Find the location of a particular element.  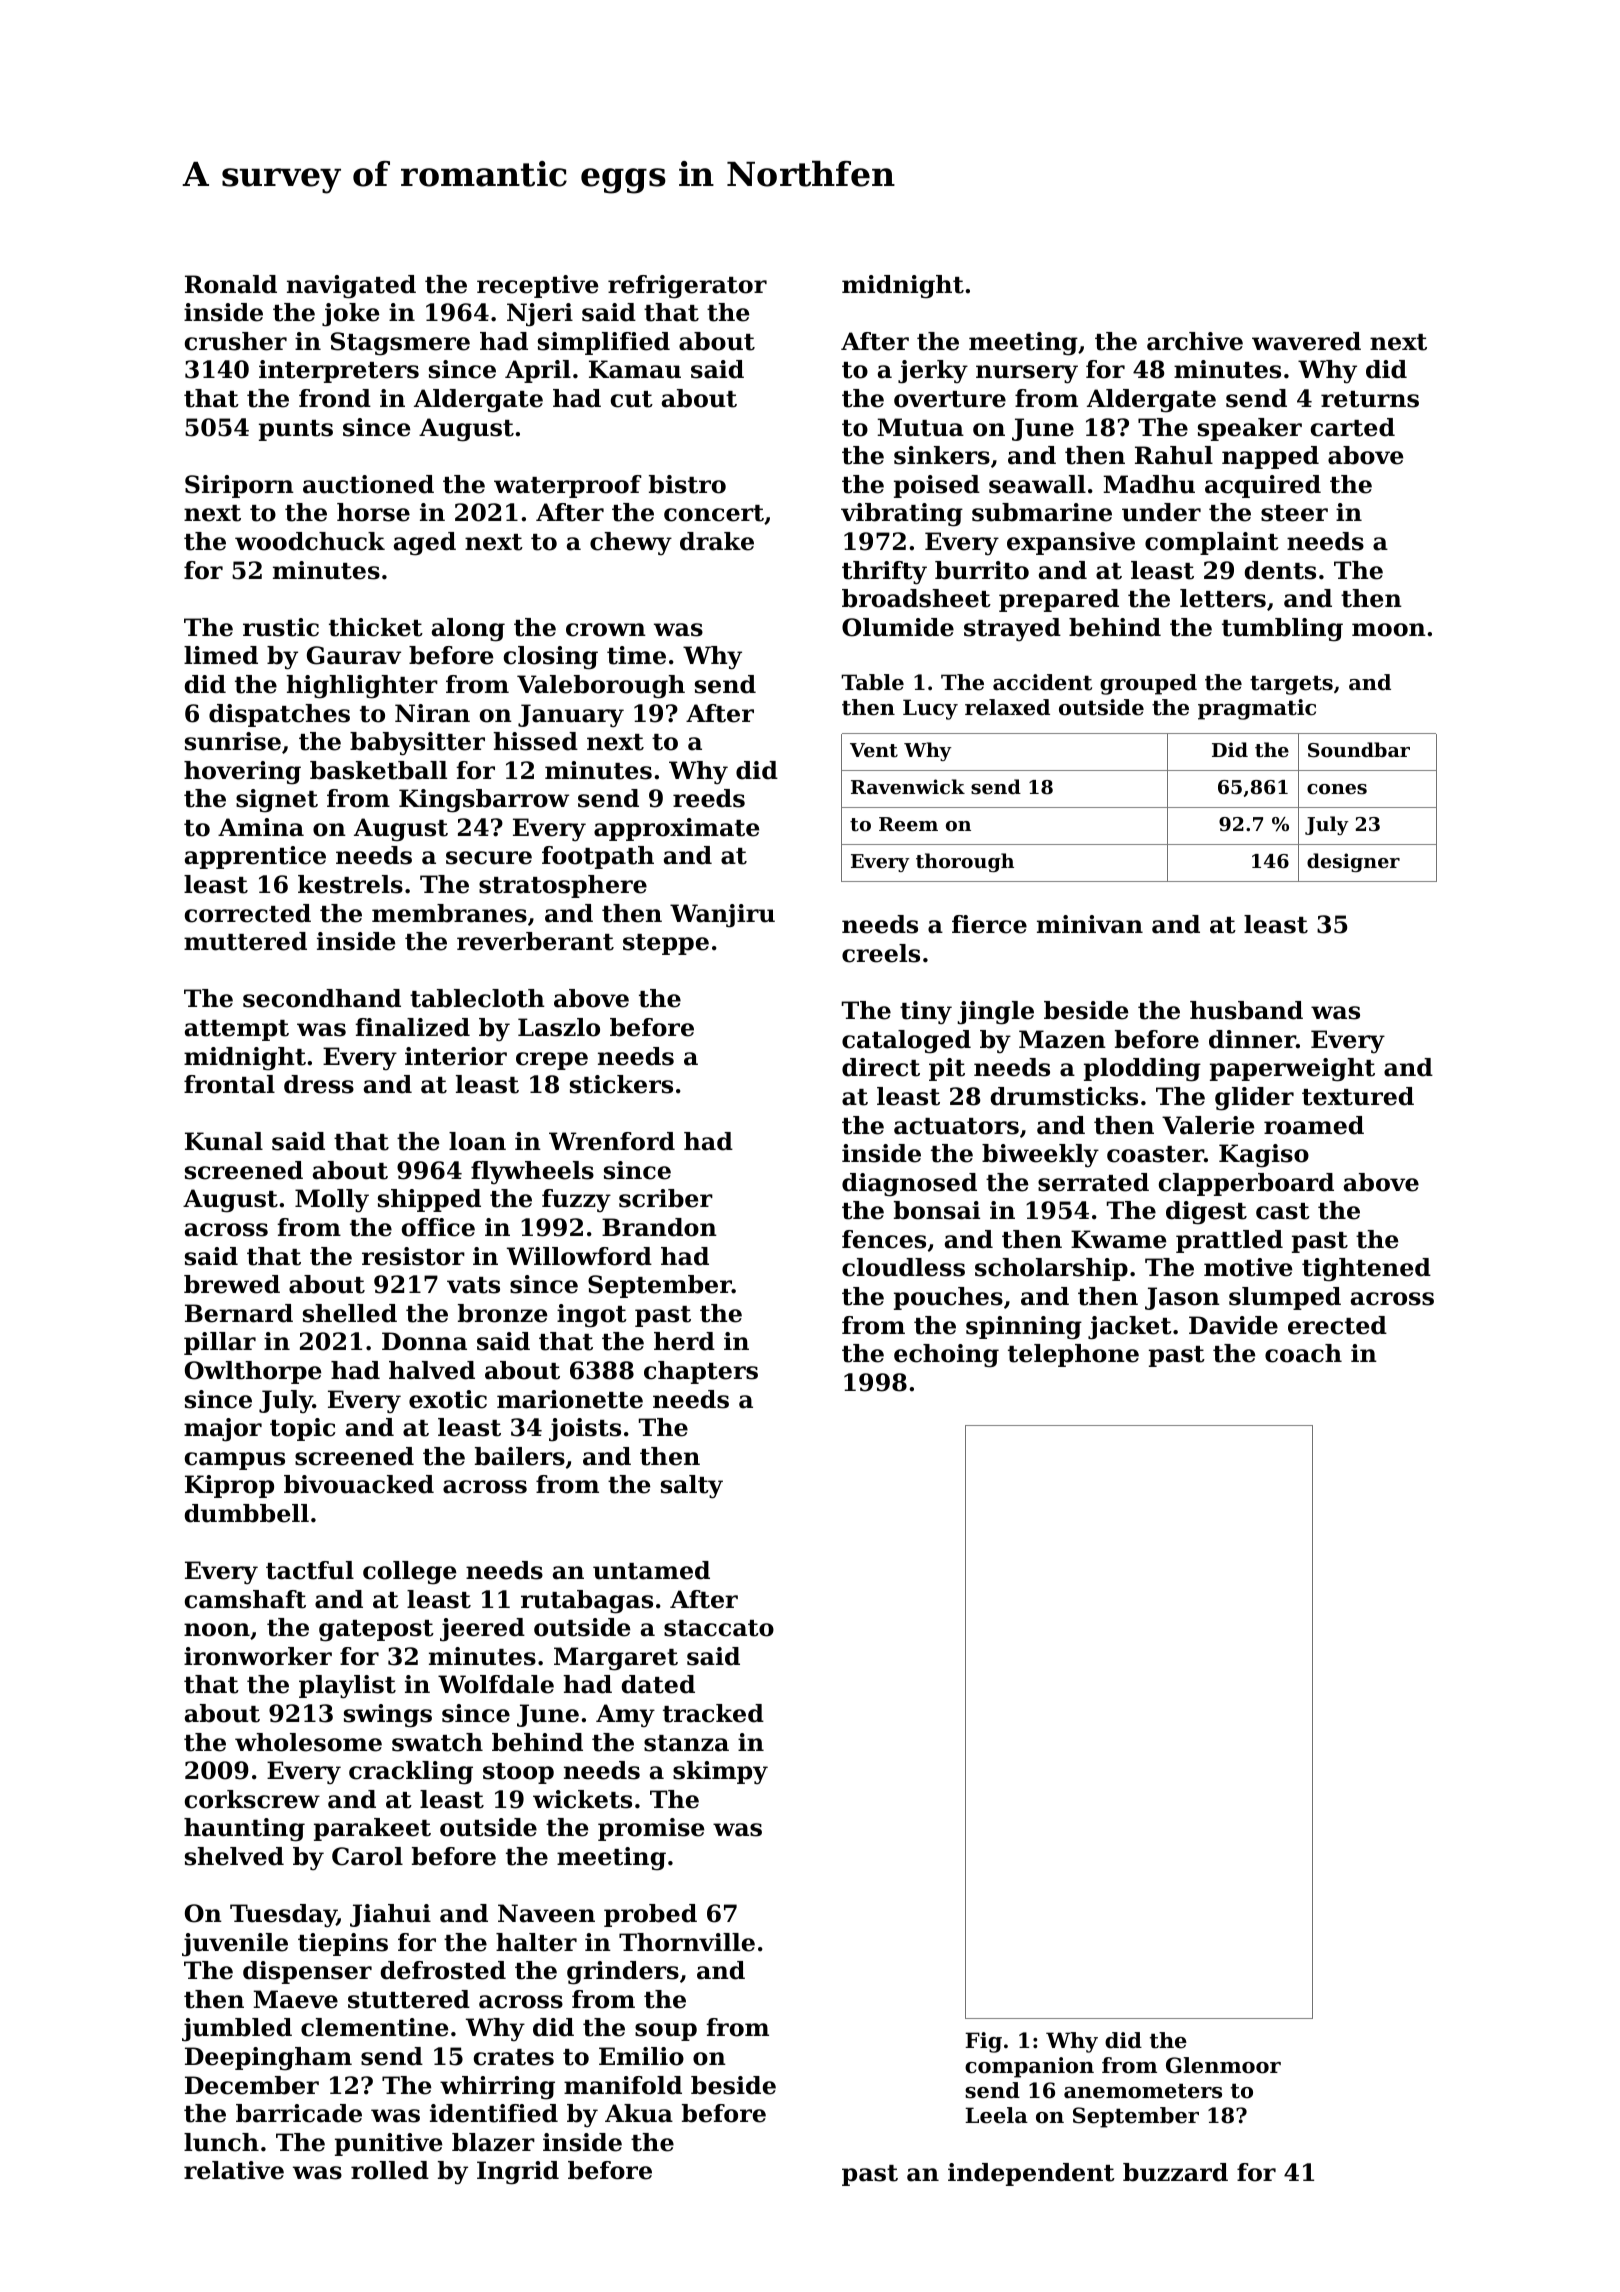

receptive is located at coordinates (537, 286).
